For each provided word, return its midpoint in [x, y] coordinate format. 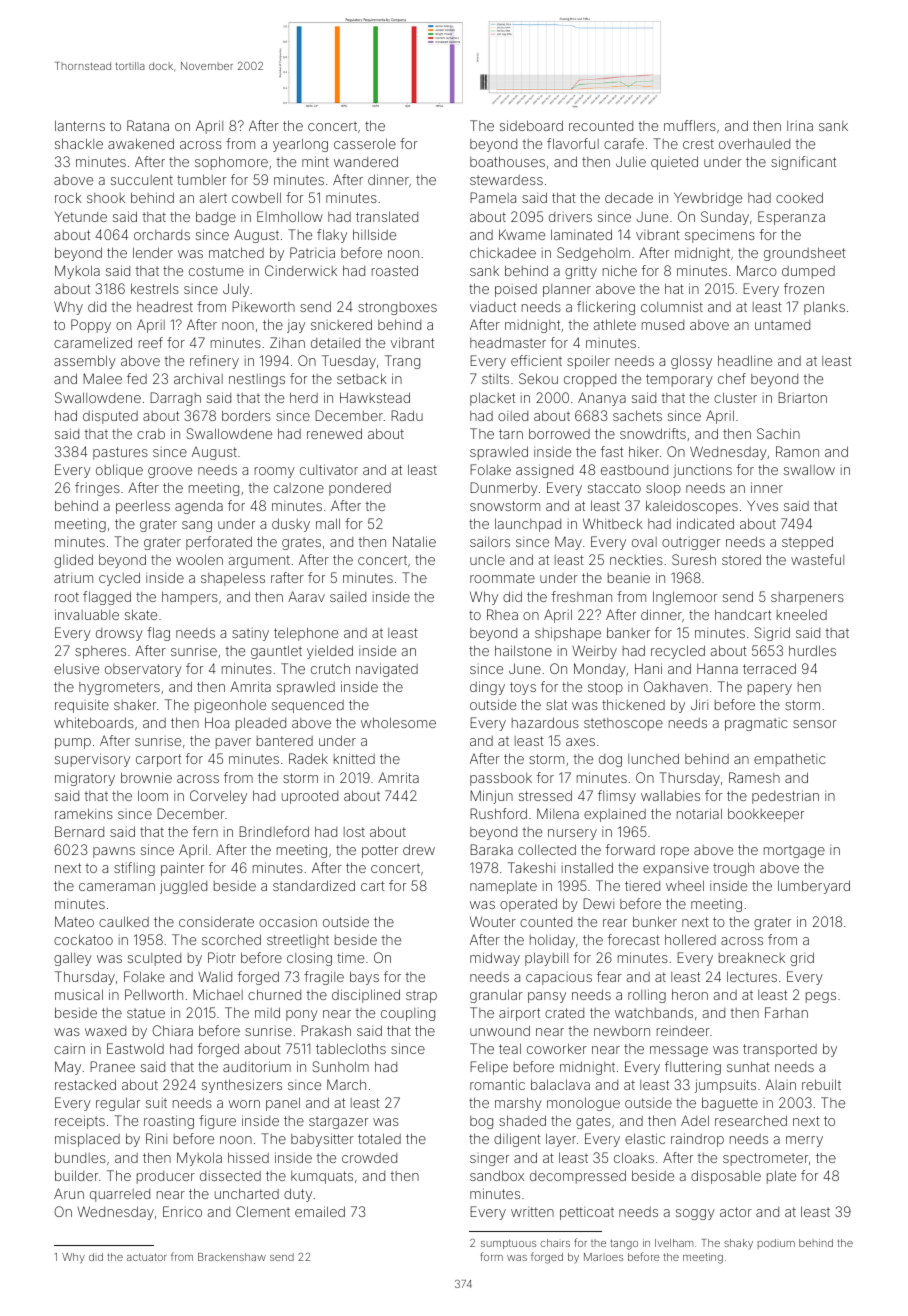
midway [495, 959]
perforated [219, 543]
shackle [79, 143]
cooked [799, 197]
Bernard [79, 831]
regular [118, 1104]
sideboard [531, 125]
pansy [547, 997]
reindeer [683, 1031]
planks [824, 308]
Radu [407, 415]
